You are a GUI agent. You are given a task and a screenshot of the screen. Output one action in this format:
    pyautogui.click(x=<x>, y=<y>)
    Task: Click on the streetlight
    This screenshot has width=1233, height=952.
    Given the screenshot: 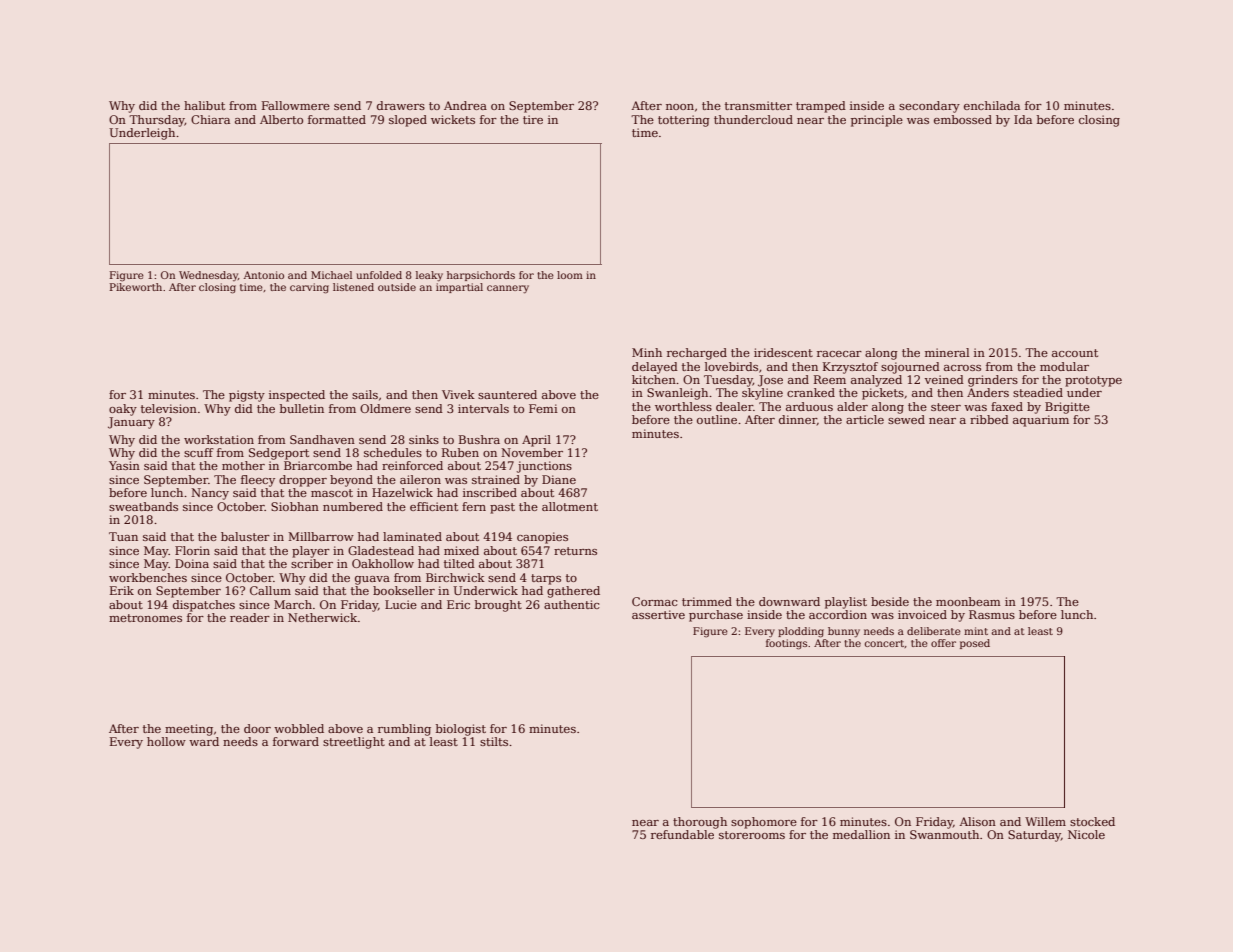 What is the action you would take?
    pyautogui.click(x=354, y=743)
